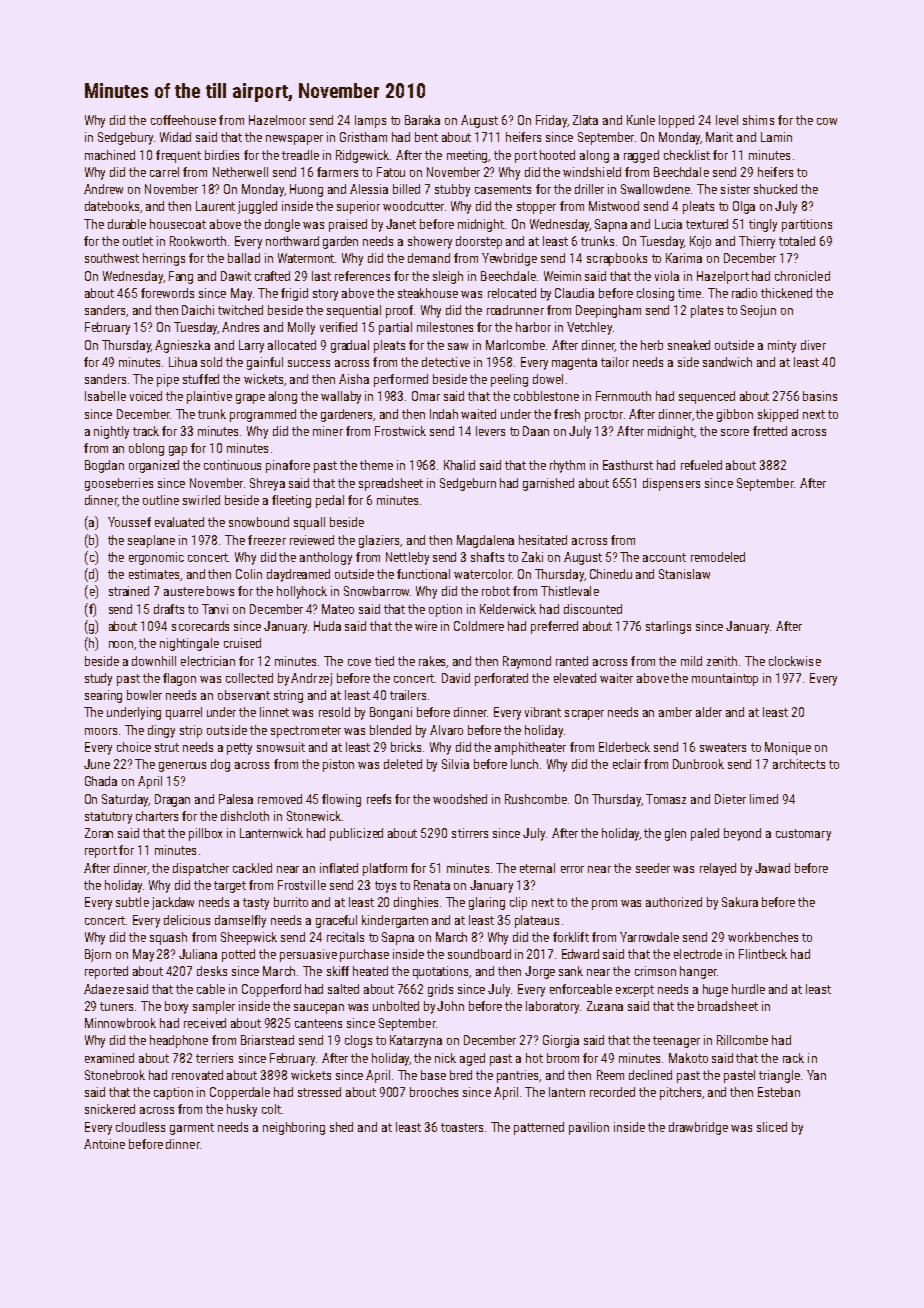 The image size is (924, 1308). I want to click on stuffed, so click(201, 379).
